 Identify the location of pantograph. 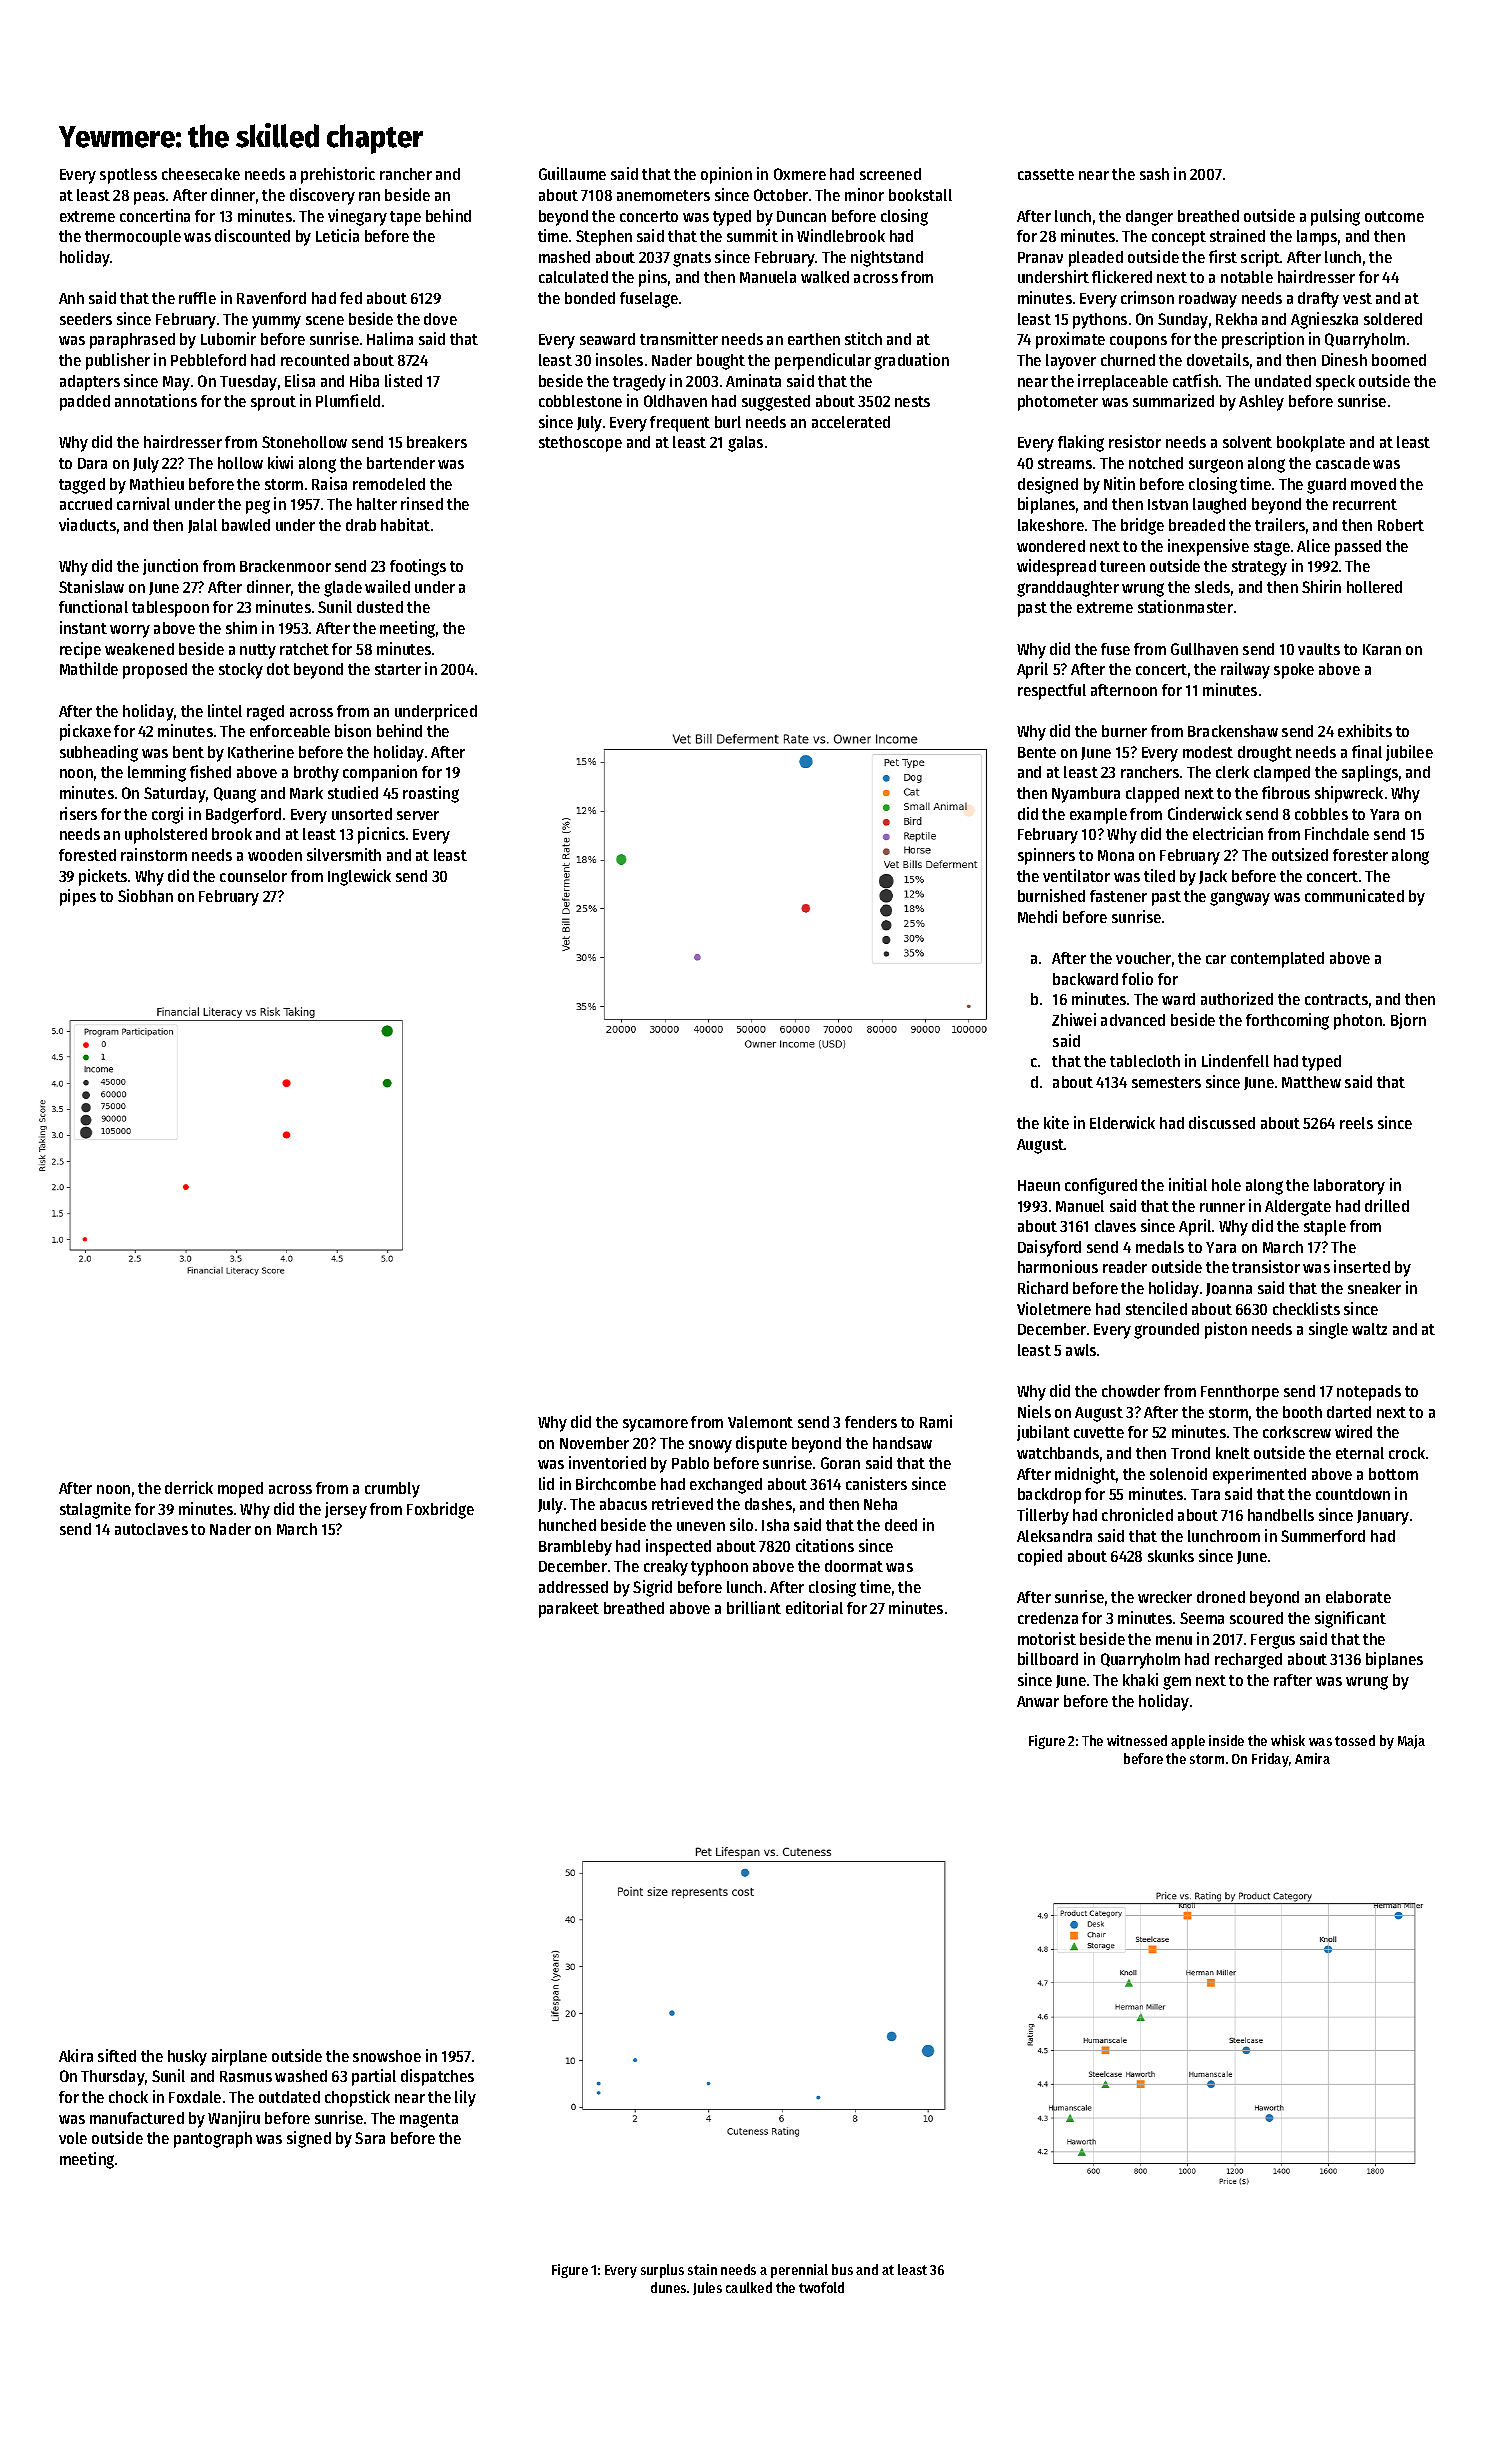
(213, 2140).
